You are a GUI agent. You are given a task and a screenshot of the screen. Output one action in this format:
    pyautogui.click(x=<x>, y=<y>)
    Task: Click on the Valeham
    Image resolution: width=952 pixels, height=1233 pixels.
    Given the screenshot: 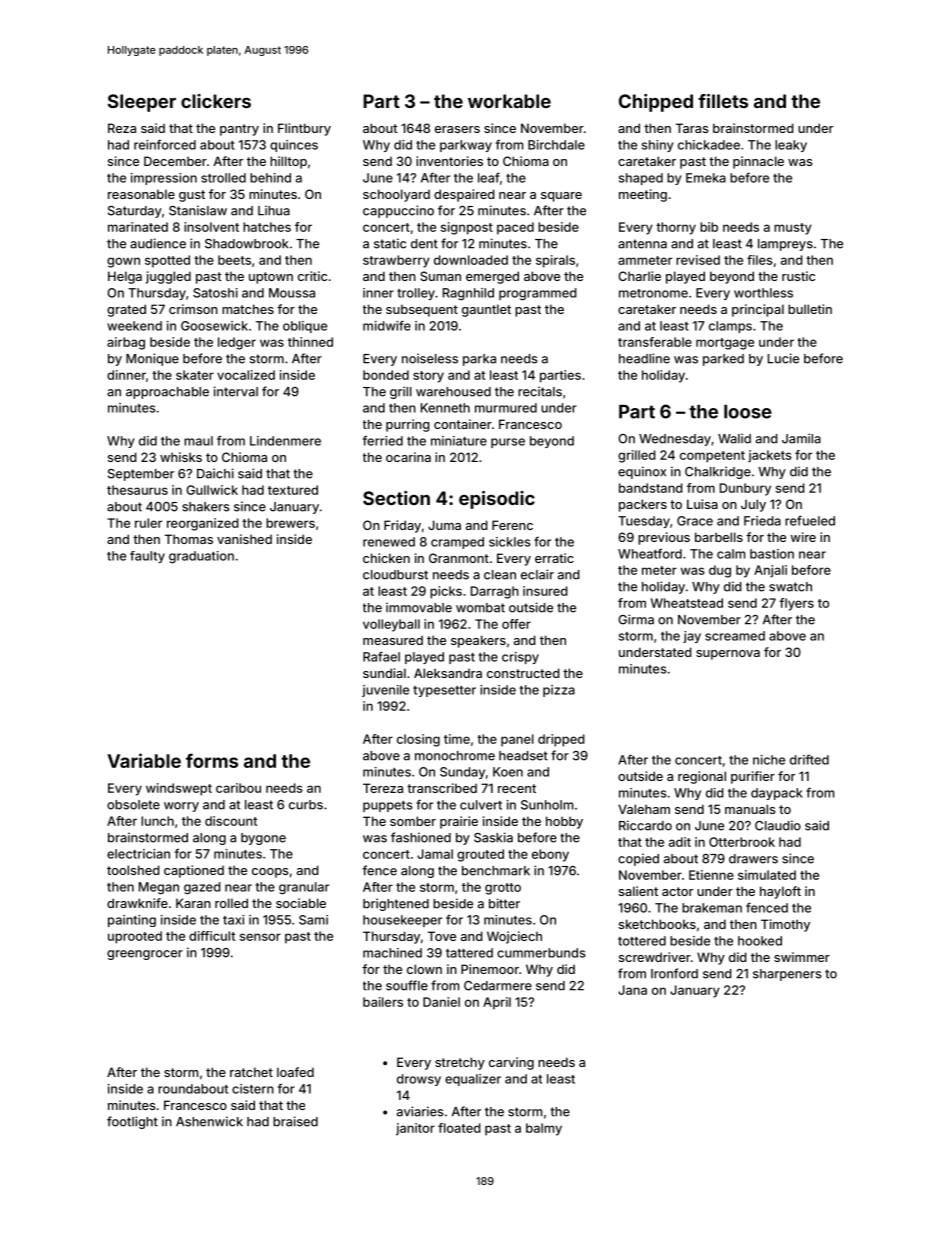 What is the action you would take?
    pyautogui.click(x=644, y=809)
